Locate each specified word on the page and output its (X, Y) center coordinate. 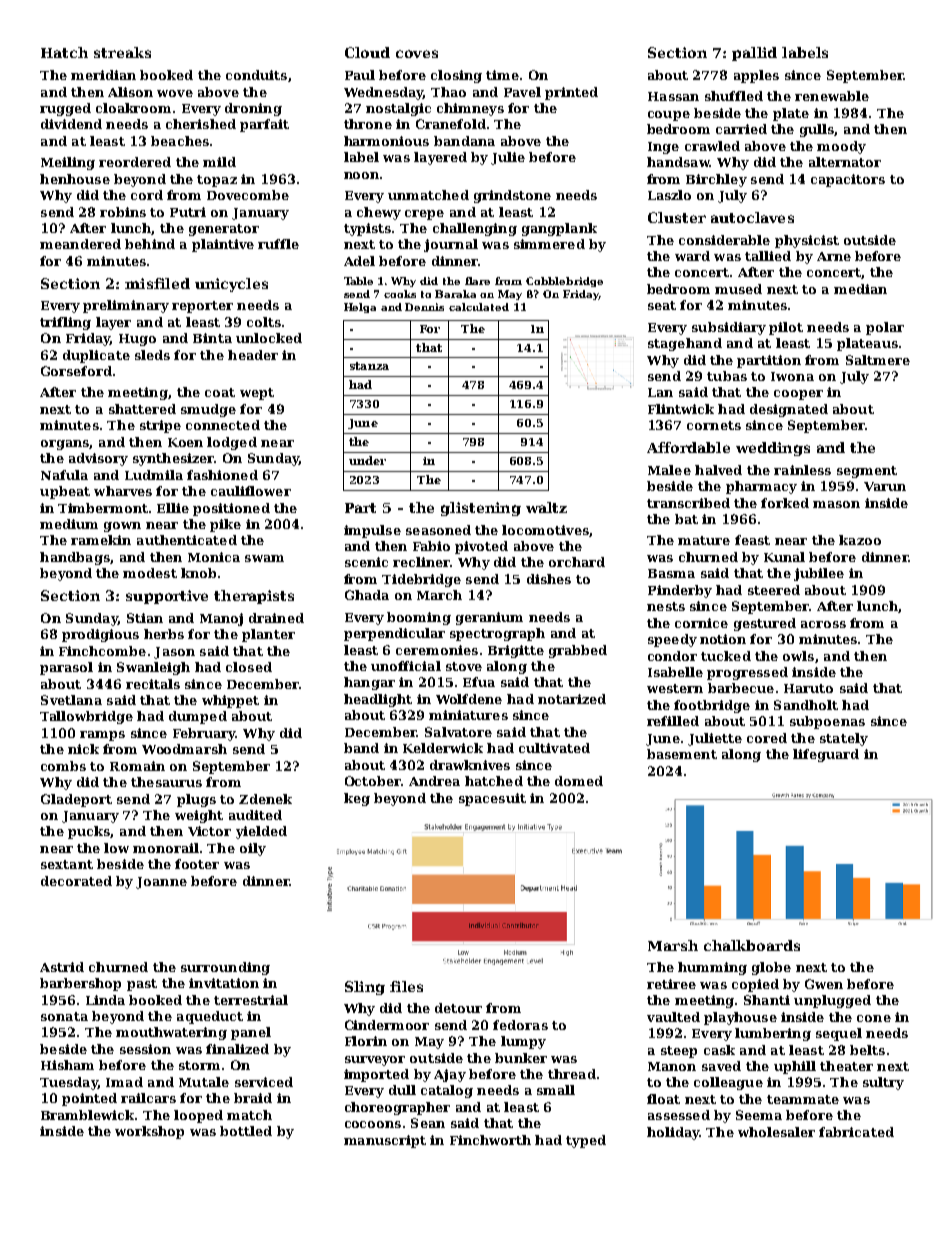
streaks (122, 52)
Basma (671, 573)
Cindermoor (387, 1025)
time (502, 75)
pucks (89, 832)
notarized (572, 699)
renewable (832, 96)
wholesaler (776, 1132)
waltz (546, 507)
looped (198, 1116)
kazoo (860, 540)
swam (264, 558)
